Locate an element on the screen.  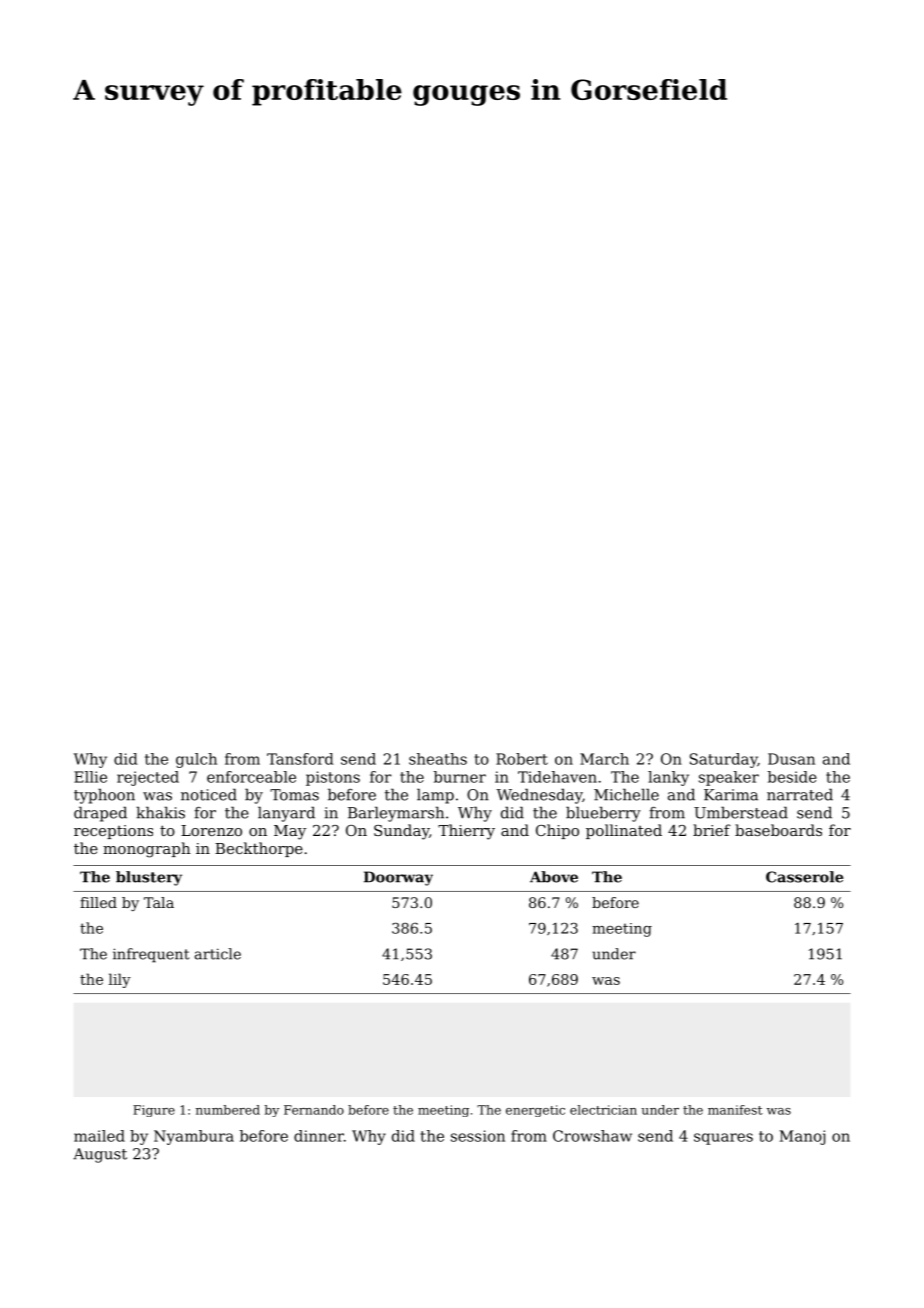
Tansford is located at coordinates (300, 759).
